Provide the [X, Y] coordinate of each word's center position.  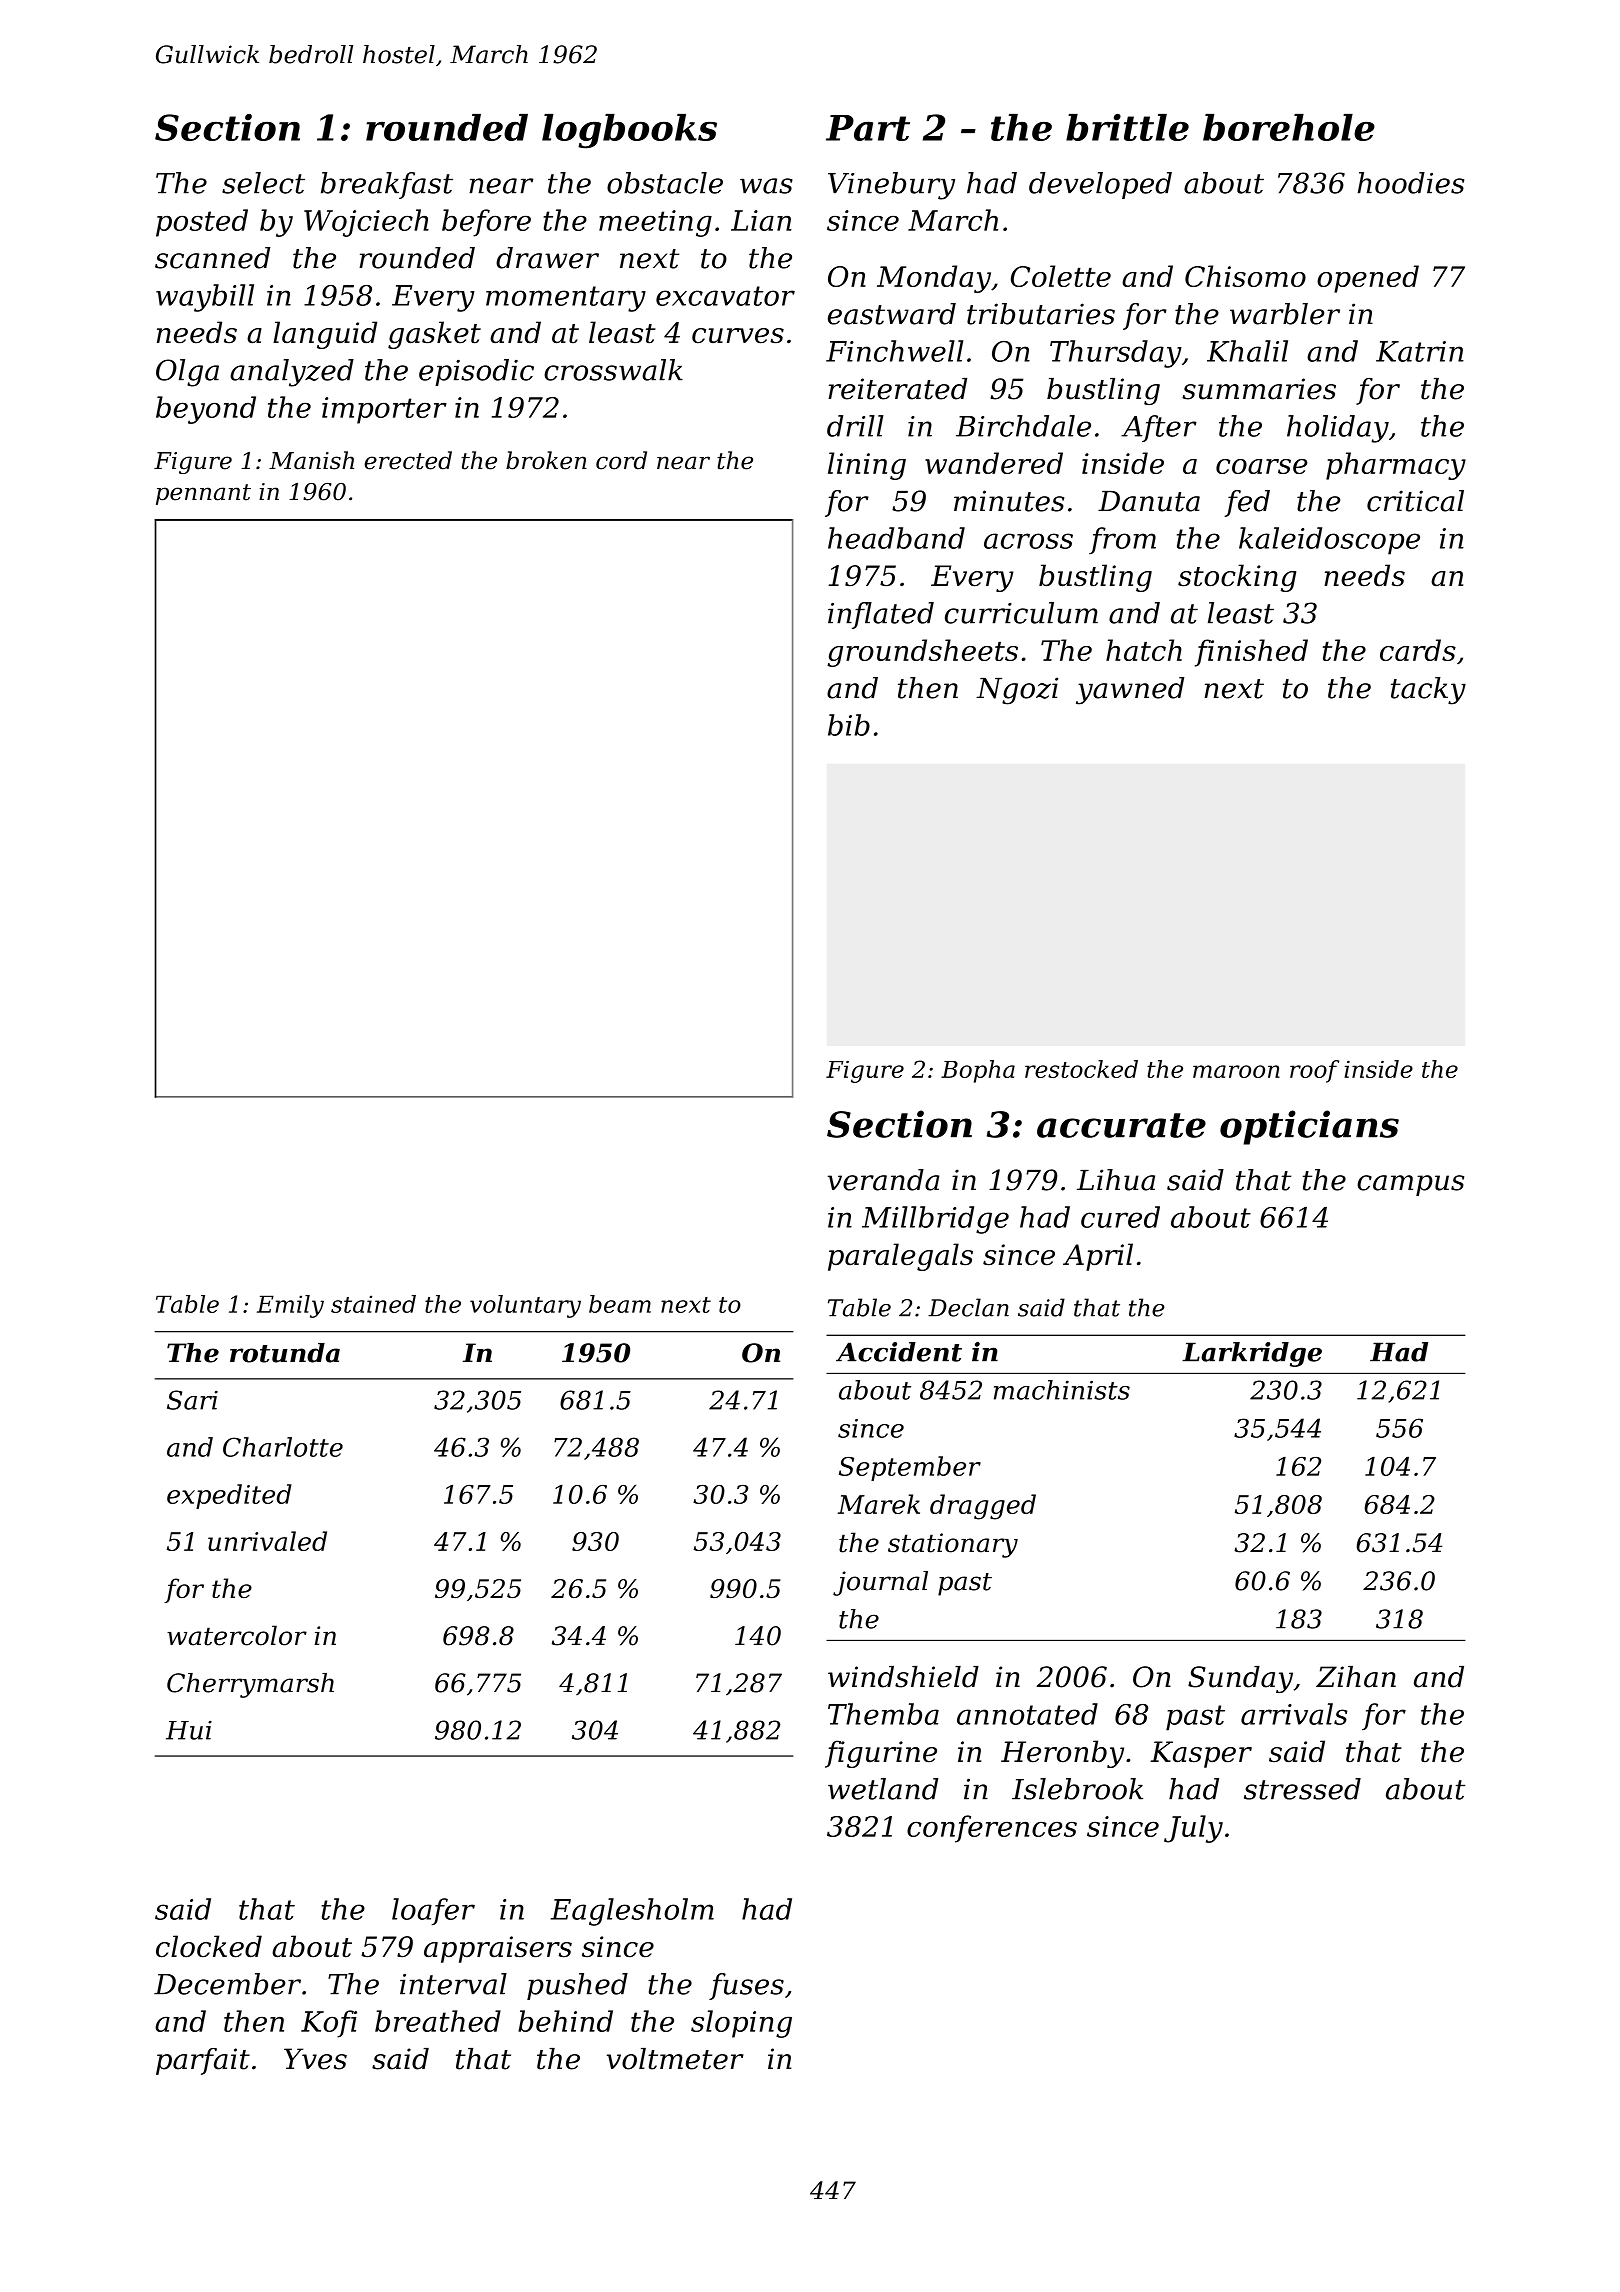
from [1122, 540]
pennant [203, 494]
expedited [229, 1496]
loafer [433, 1911]
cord [621, 460]
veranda [883, 1180]
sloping [741, 2024]
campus [1410, 1185]
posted [202, 223]
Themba [883, 1714]
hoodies [1410, 183]
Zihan [1356, 1677]
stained [373, 1304]
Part [868, 128]
